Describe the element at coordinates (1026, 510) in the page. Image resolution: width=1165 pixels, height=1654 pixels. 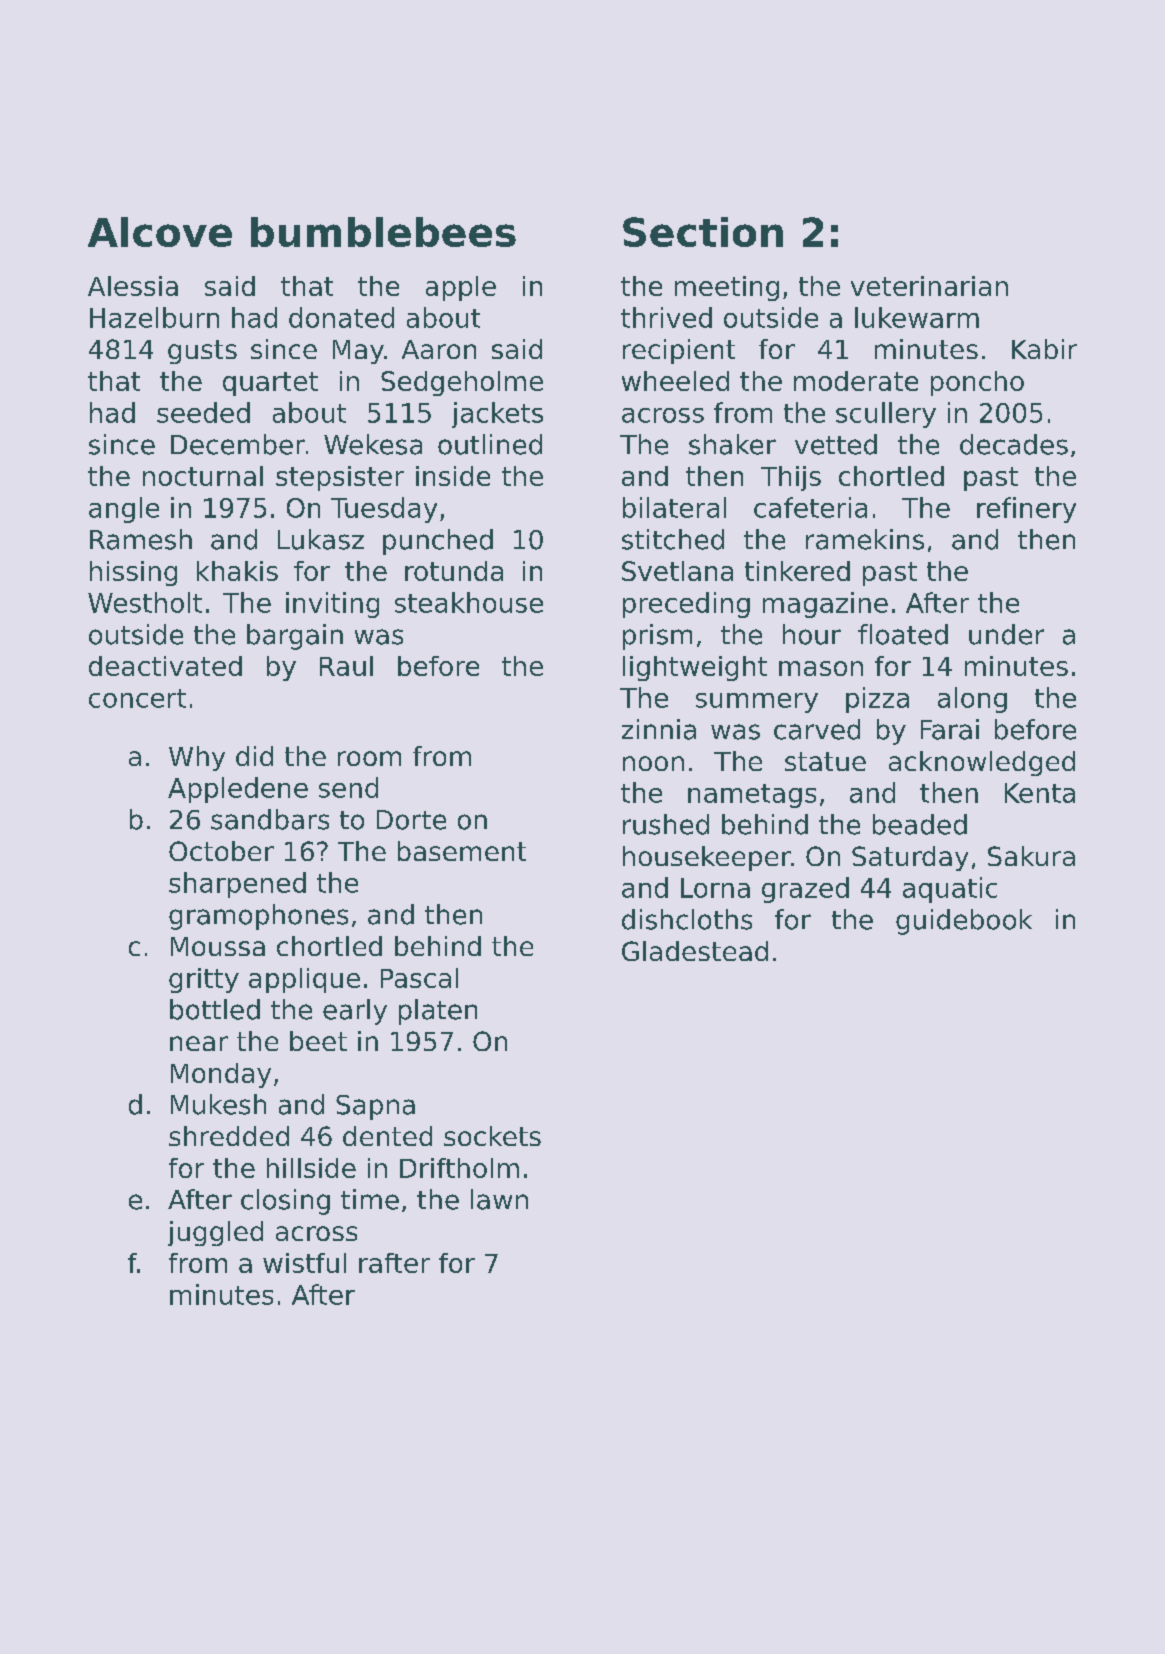
I see `refinery` at that location.
